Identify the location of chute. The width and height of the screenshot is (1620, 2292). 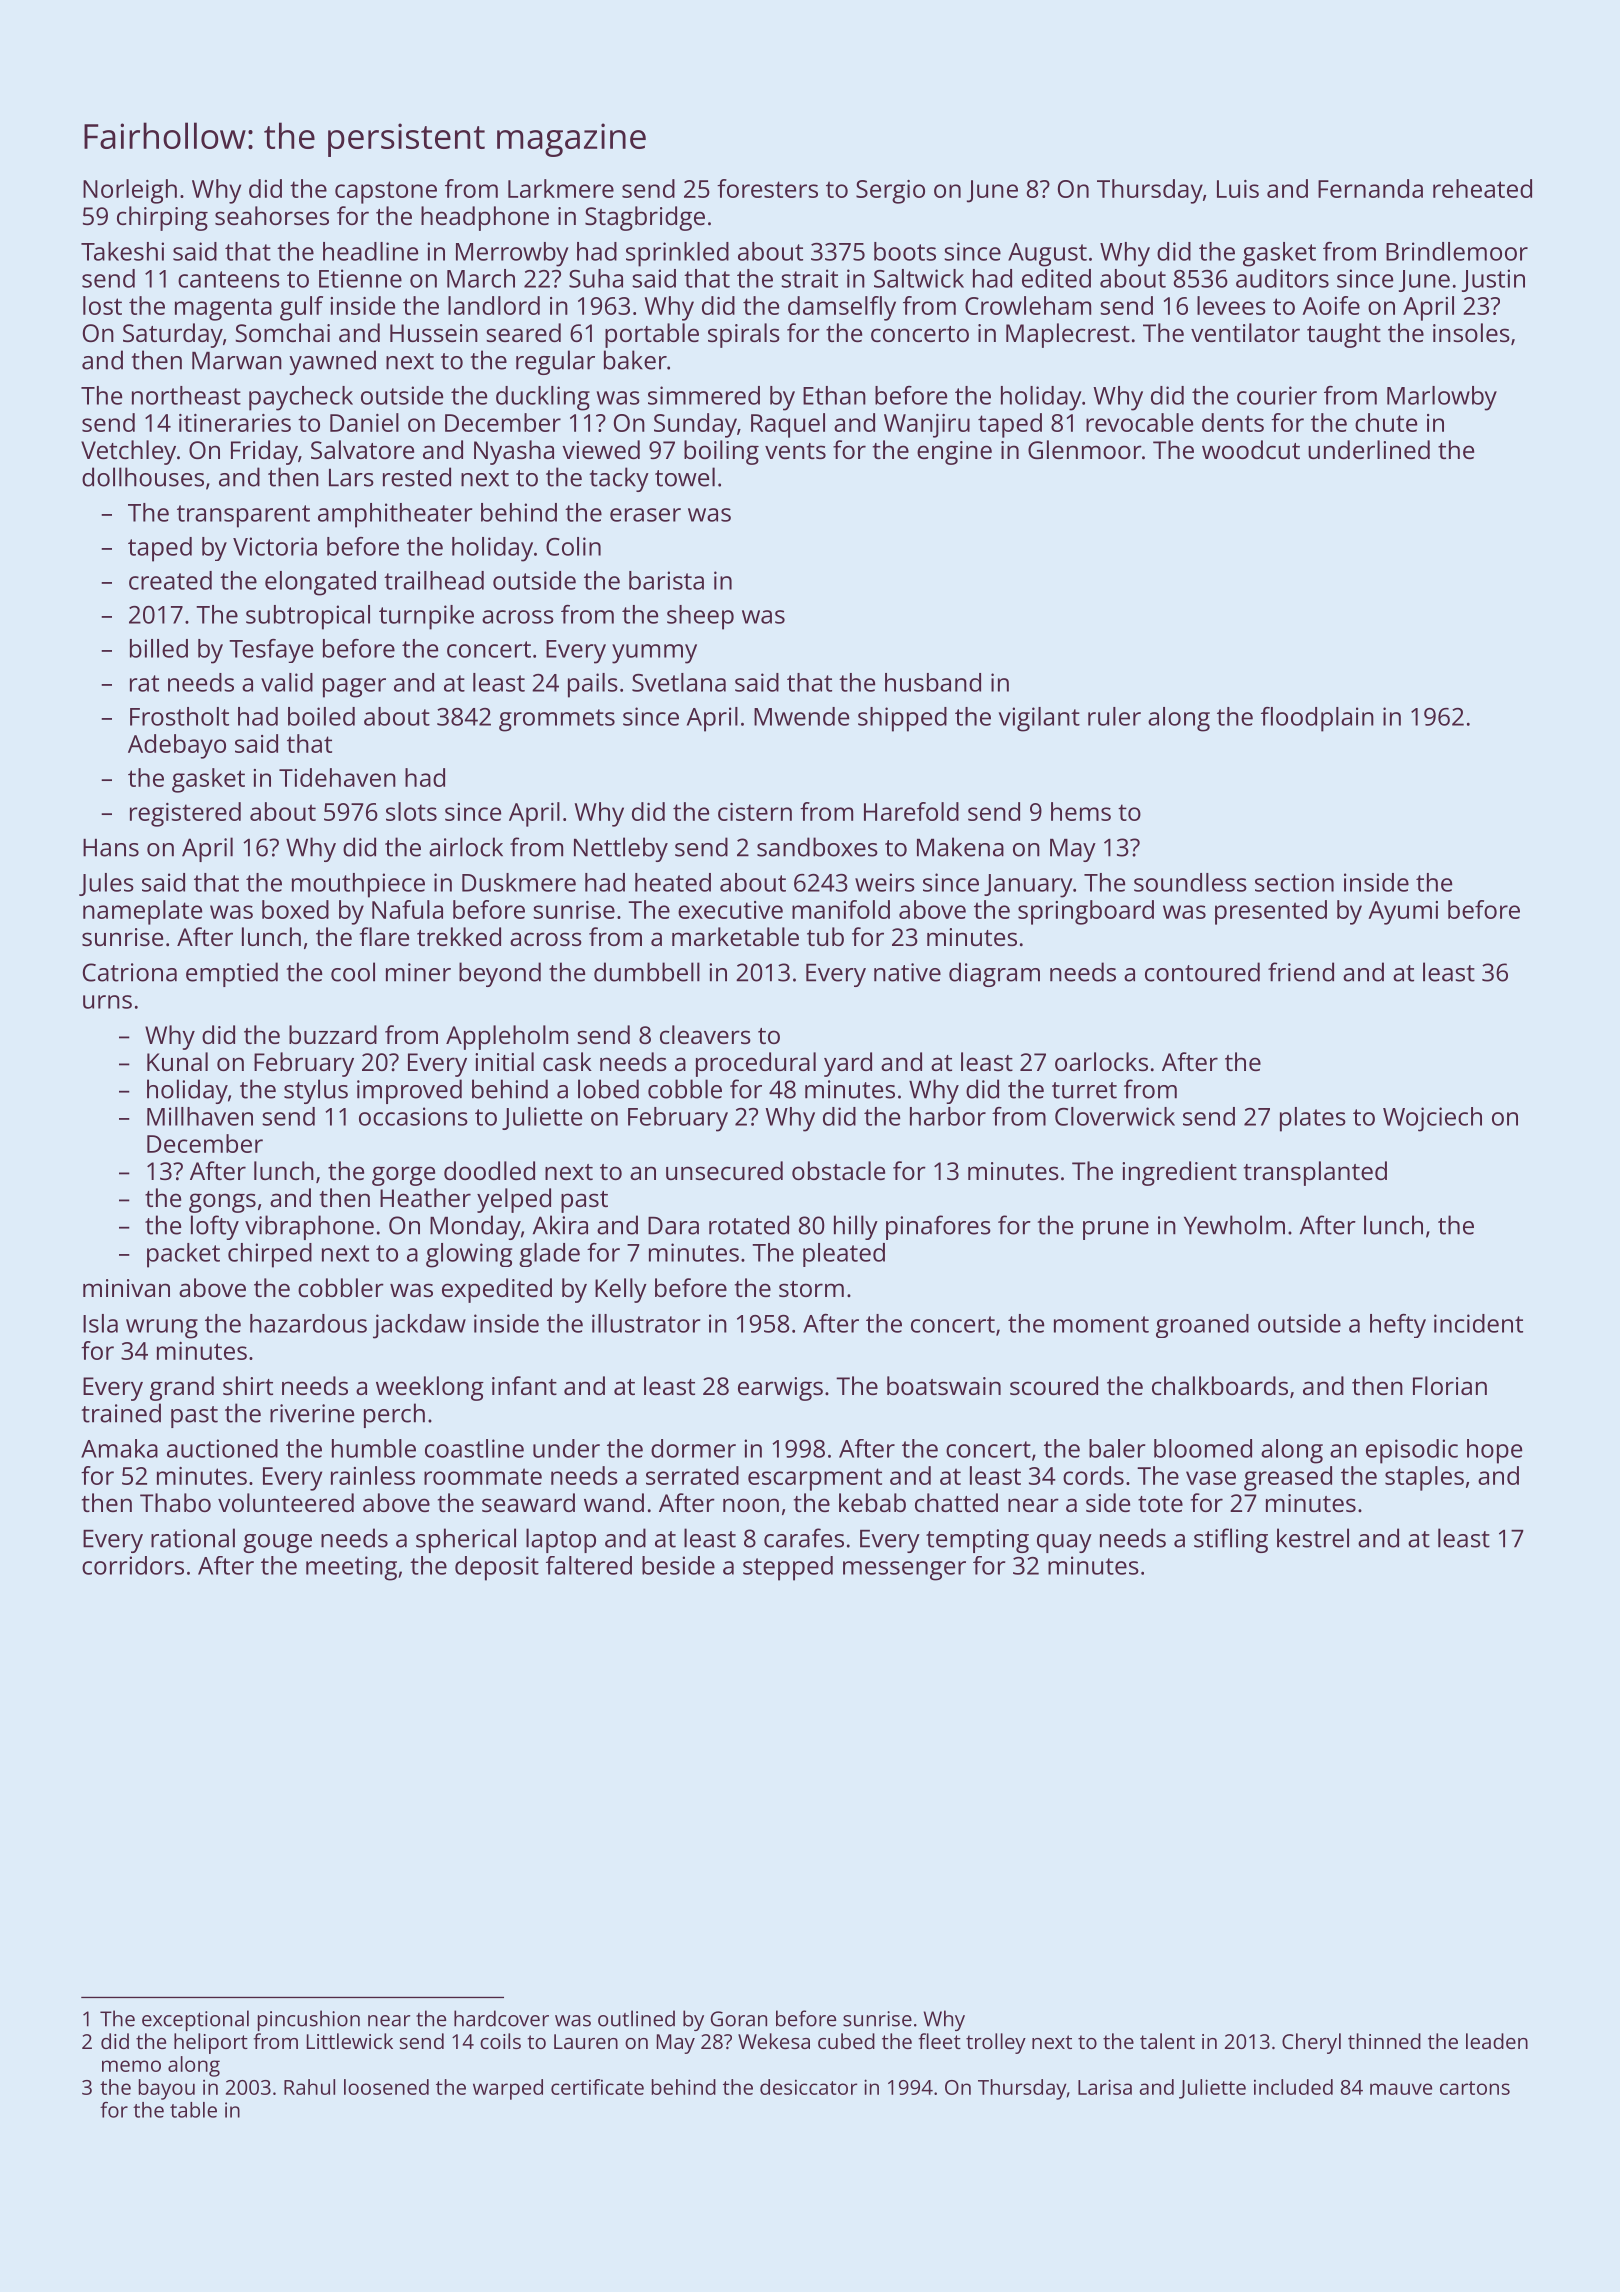
(1386, 422).
